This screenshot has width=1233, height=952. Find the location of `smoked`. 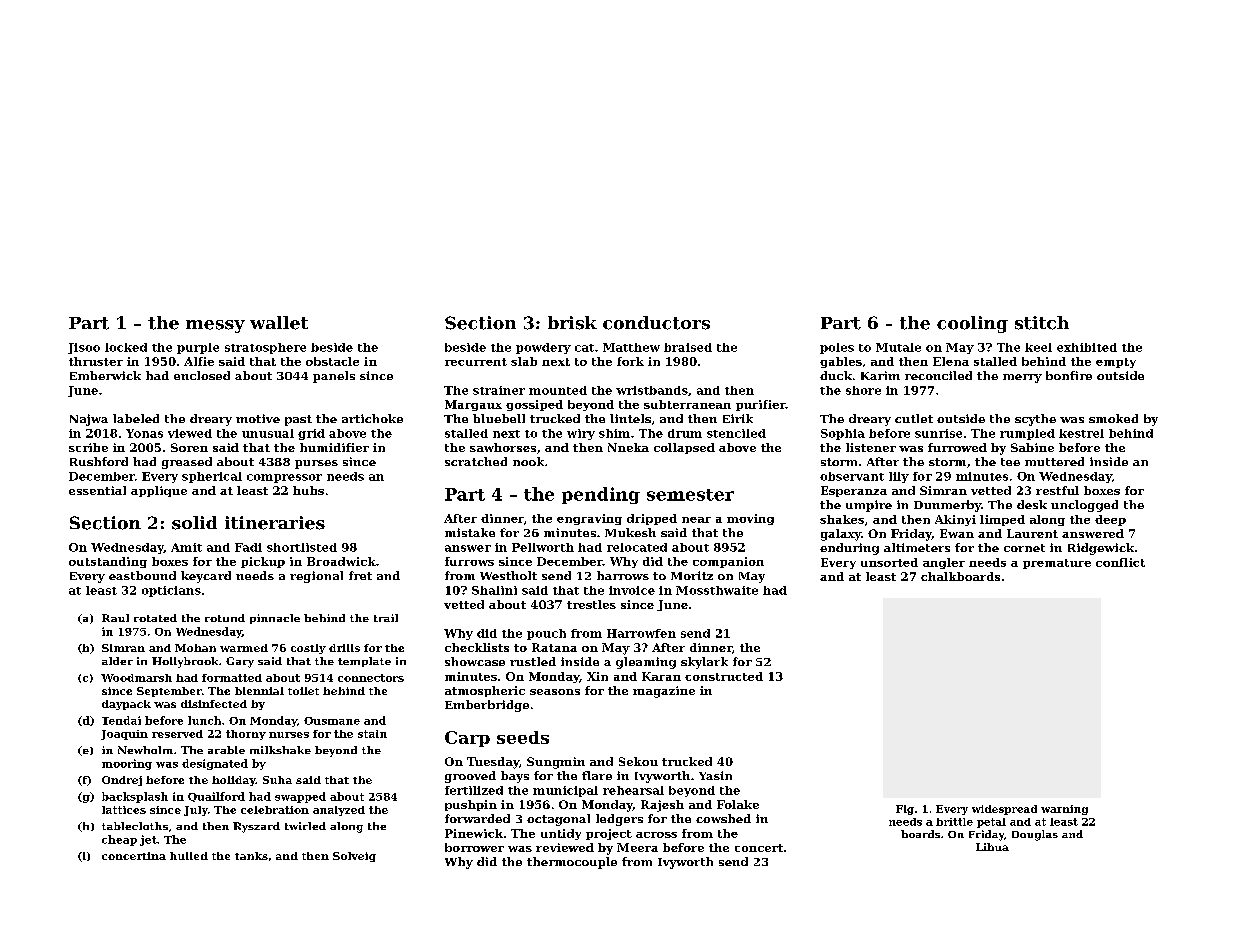

smoked is located at coordinates (1113, 418).
